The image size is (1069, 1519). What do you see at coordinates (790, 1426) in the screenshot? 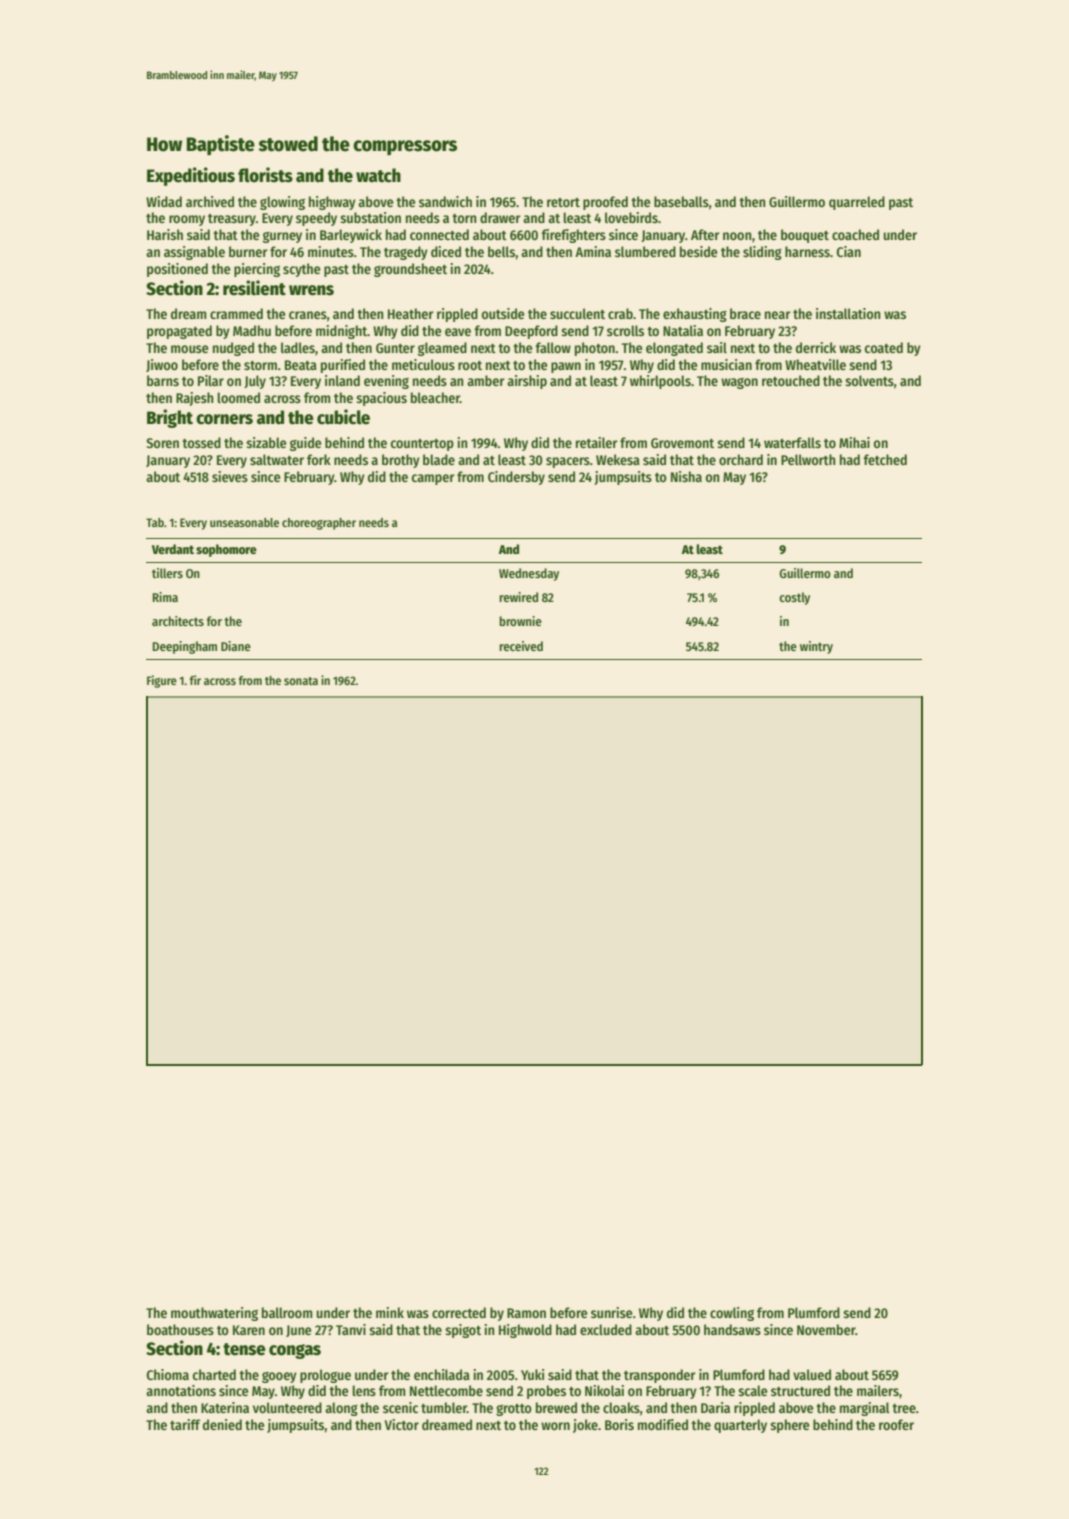
I see `sphere` at bounding box center [790, 1426].
